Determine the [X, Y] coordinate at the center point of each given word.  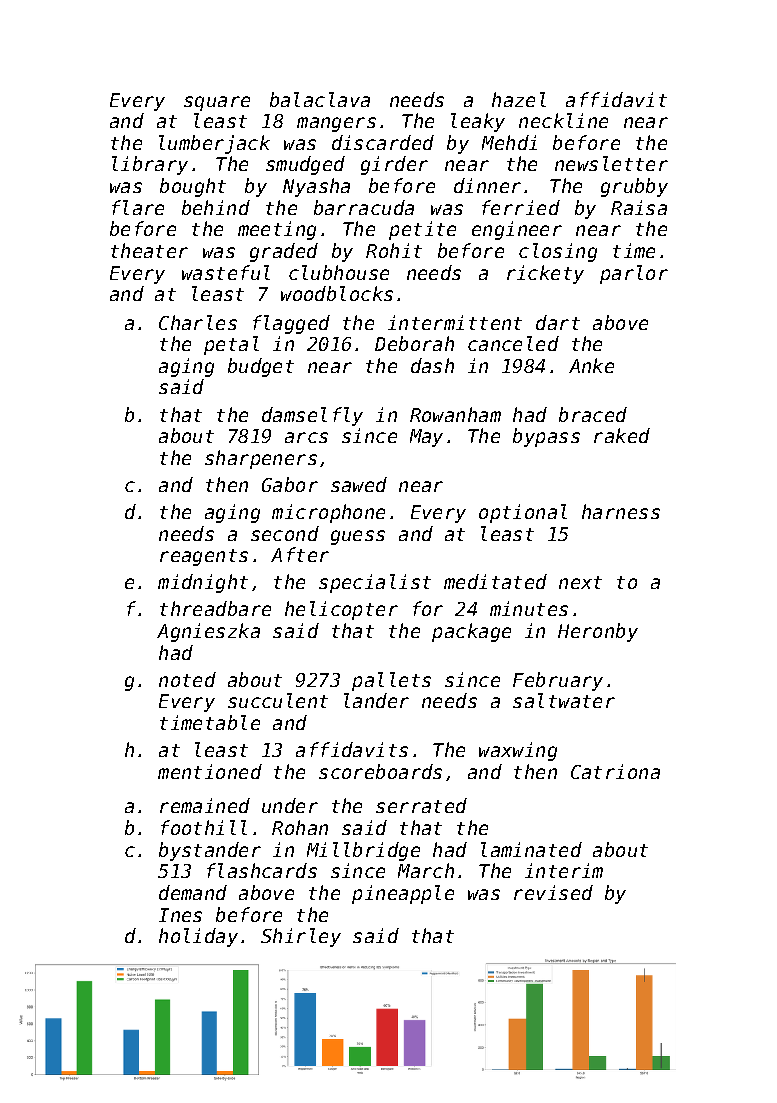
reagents [204, 557]
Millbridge [363, 851]
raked [622, 435]
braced [593, 414]
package [471, 632]
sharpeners [261, 459]
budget [261, 367]
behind [216, 207]
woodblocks [337, 293]
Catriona [615, 771]
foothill [204, 827]
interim [564, 870]
